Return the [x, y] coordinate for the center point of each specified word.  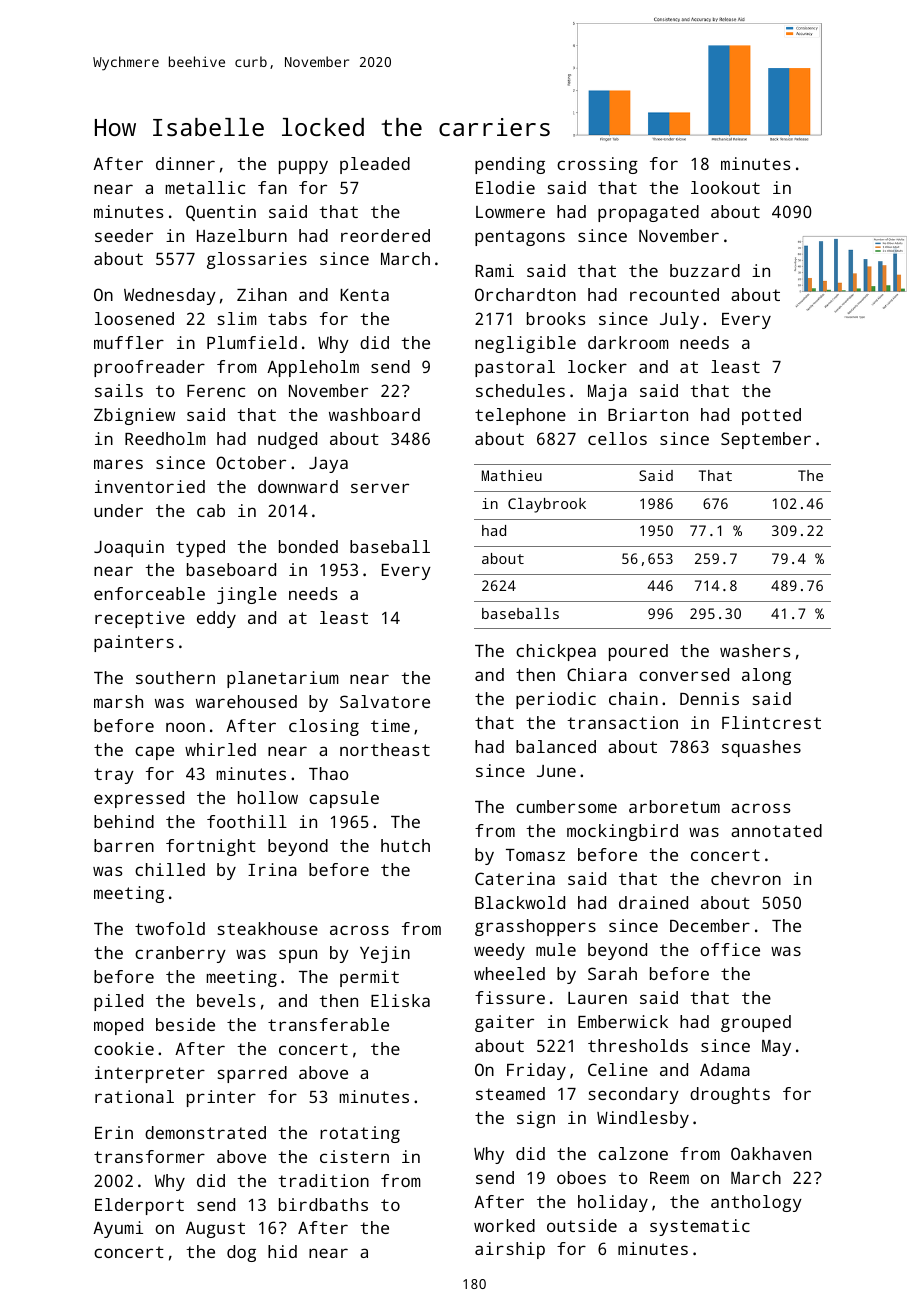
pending [510, 165]
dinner [185, 163]
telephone [520, 416]
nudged [287, 440]
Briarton [648, 414]
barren [124, 845]
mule [556, 949]
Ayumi [118, 1229]
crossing [597, 165]
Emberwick [623, 1021]
